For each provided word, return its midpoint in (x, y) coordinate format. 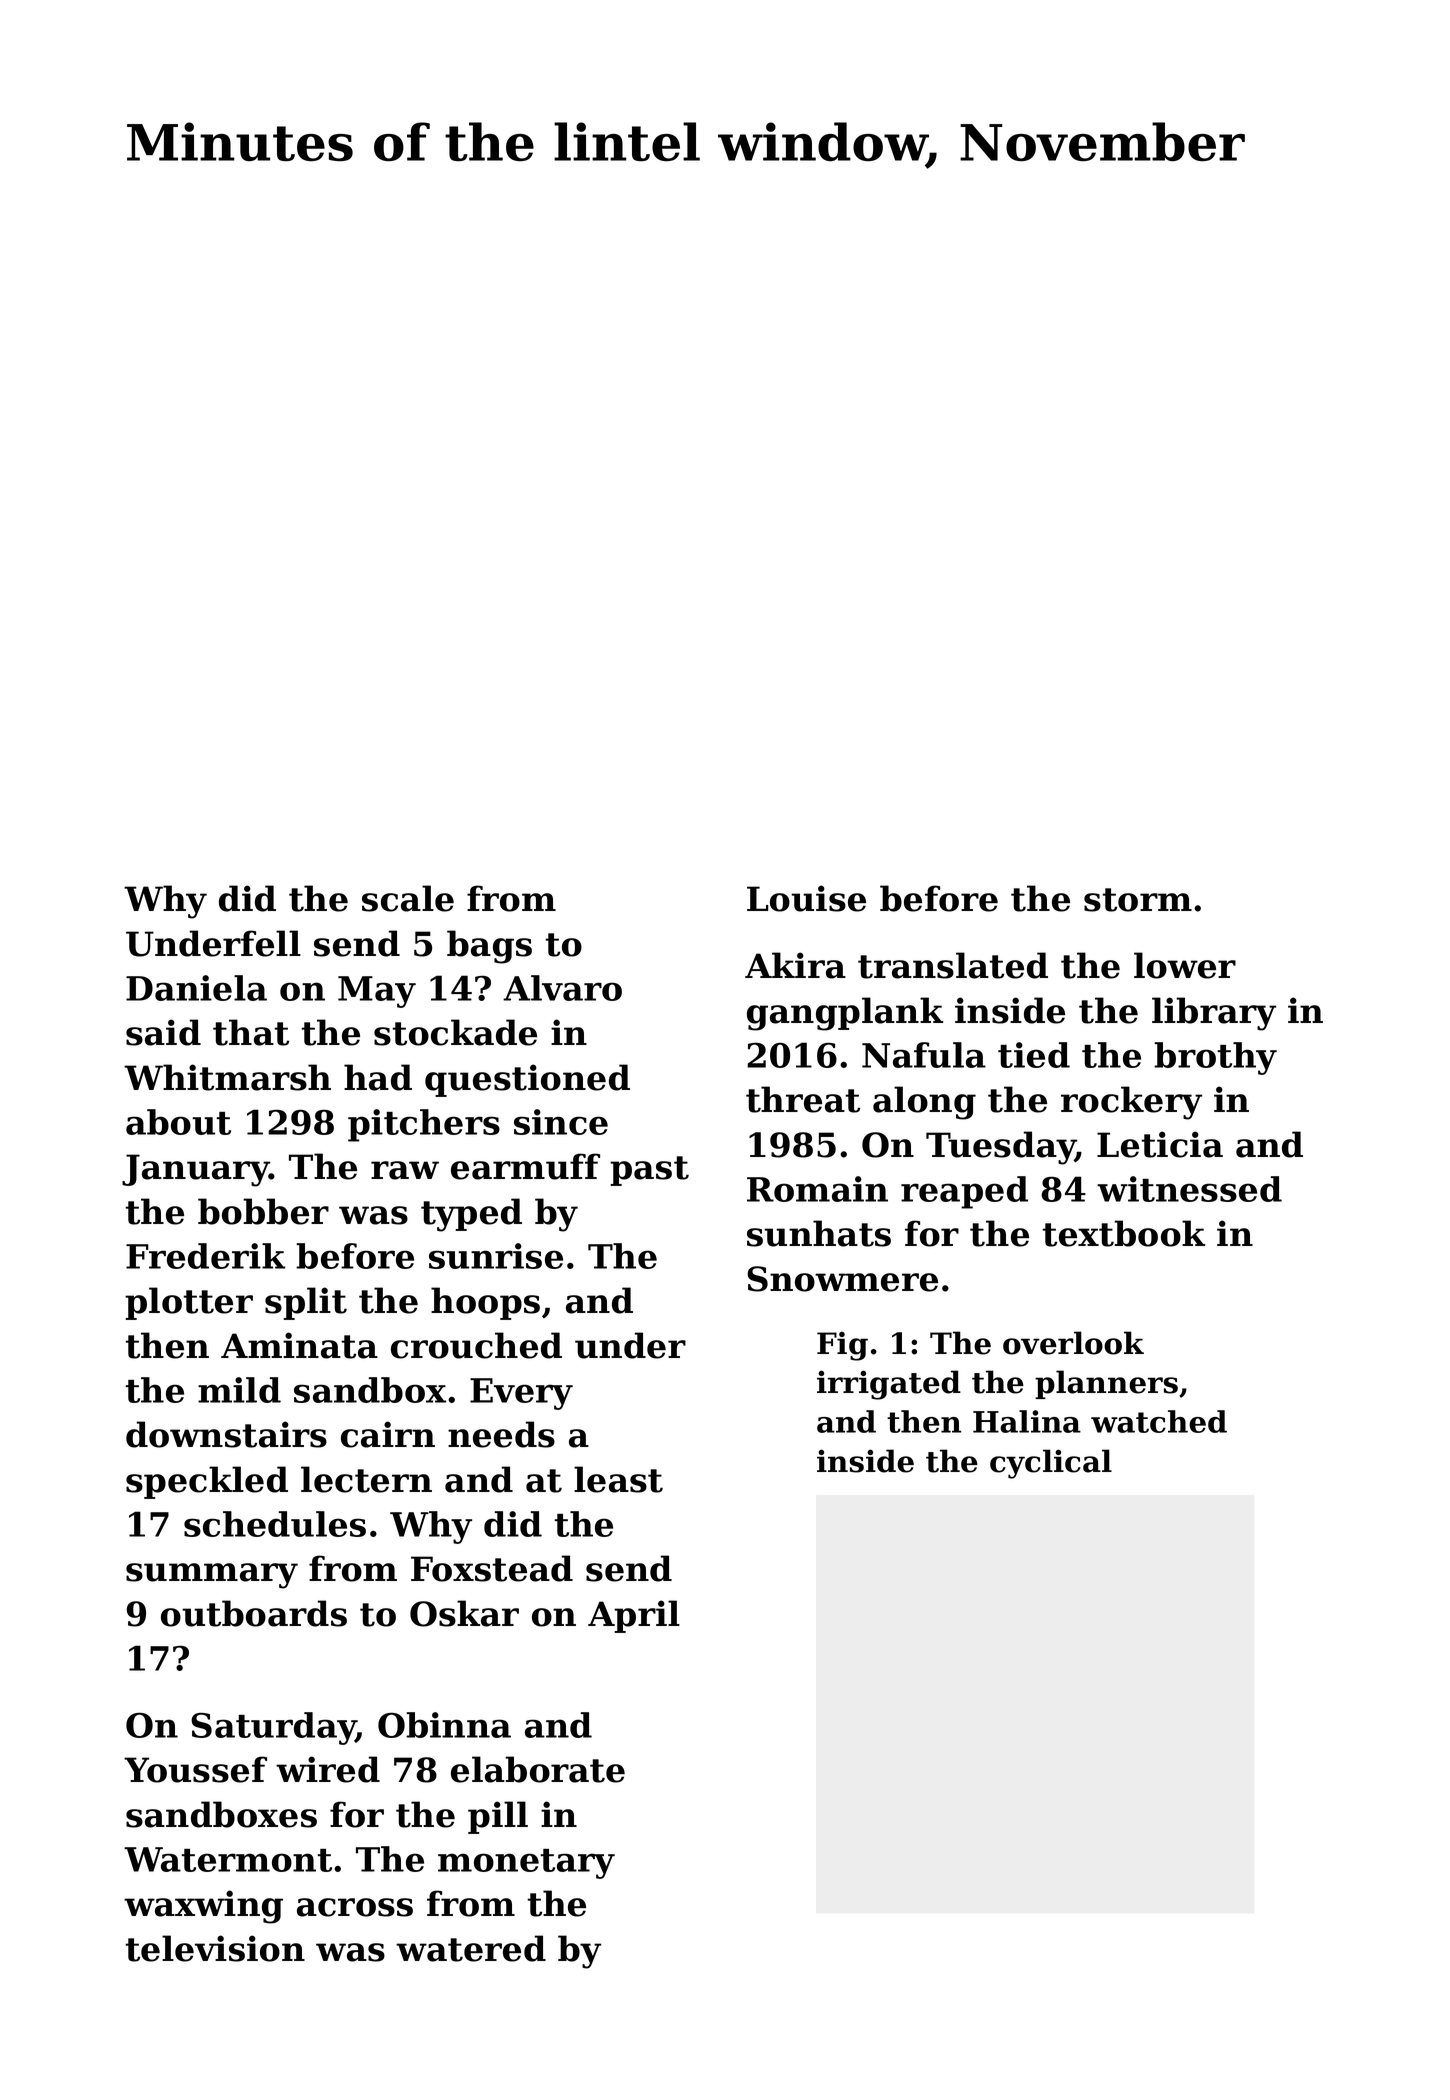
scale (408, 898)
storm (1138, 900)
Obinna (444, 1725)
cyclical (1051, 1464)
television (215, 1948)
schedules (275, 1524)
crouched (476, 1345)
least (618, 1479)
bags (489, 947)
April (634, 1616)
